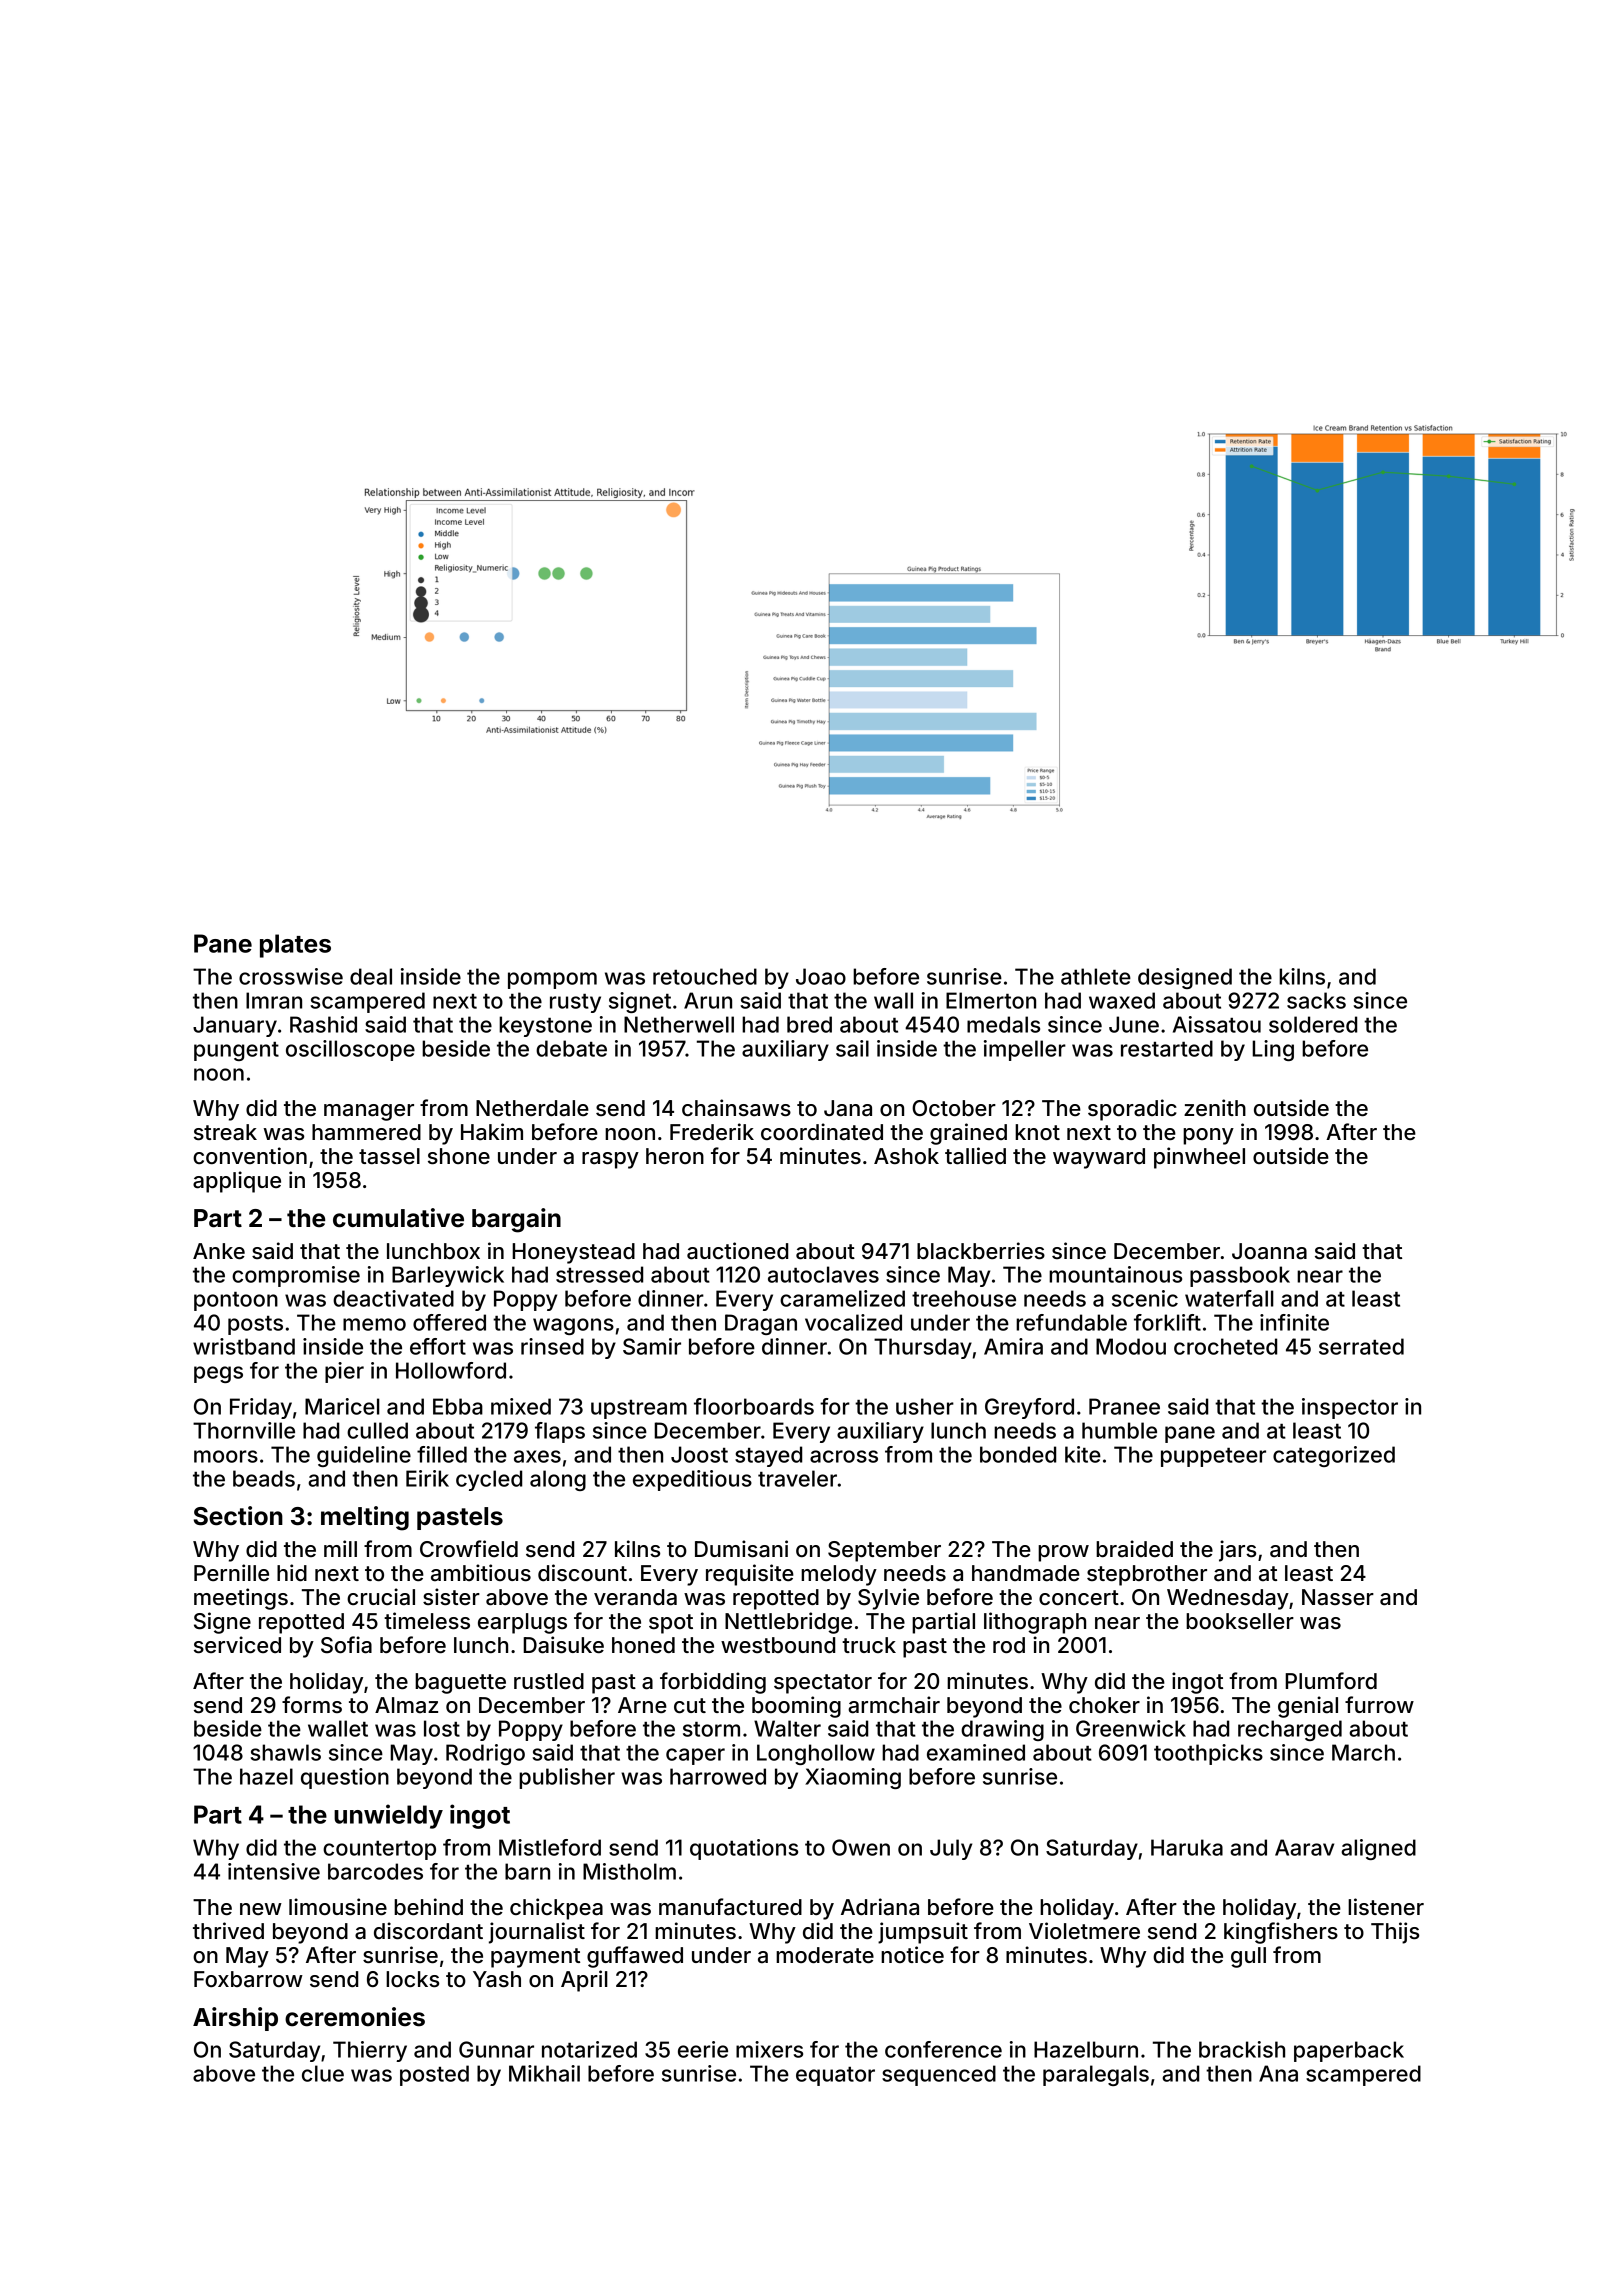 Image resolution: width=1620 pixels, height=2292 pixels. Describe the element at coordinates (1316, 1000) in the screenshot. I see `sacks` at that location.
